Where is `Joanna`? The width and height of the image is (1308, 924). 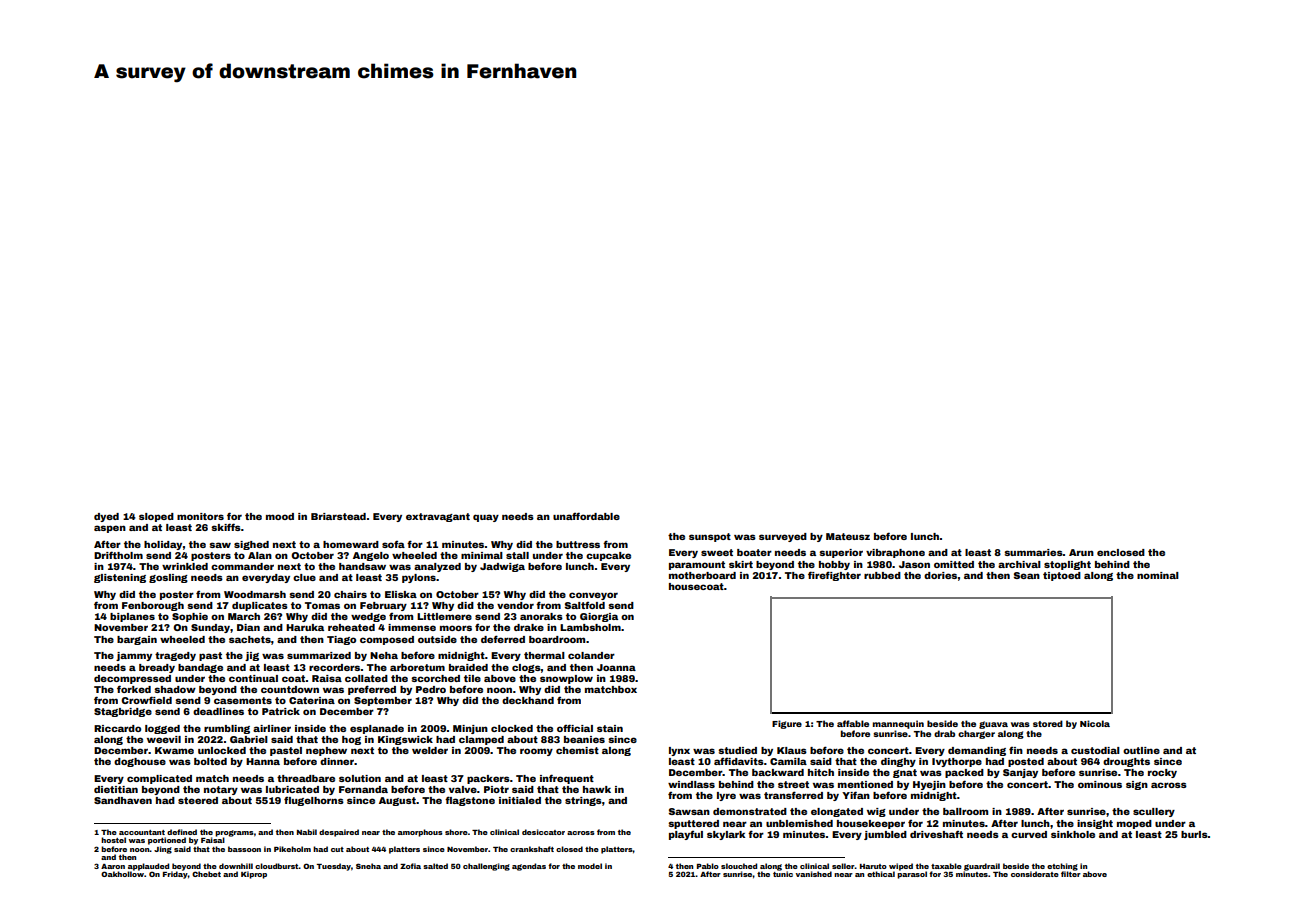 Joanna is located at coordinates (616, 667).
